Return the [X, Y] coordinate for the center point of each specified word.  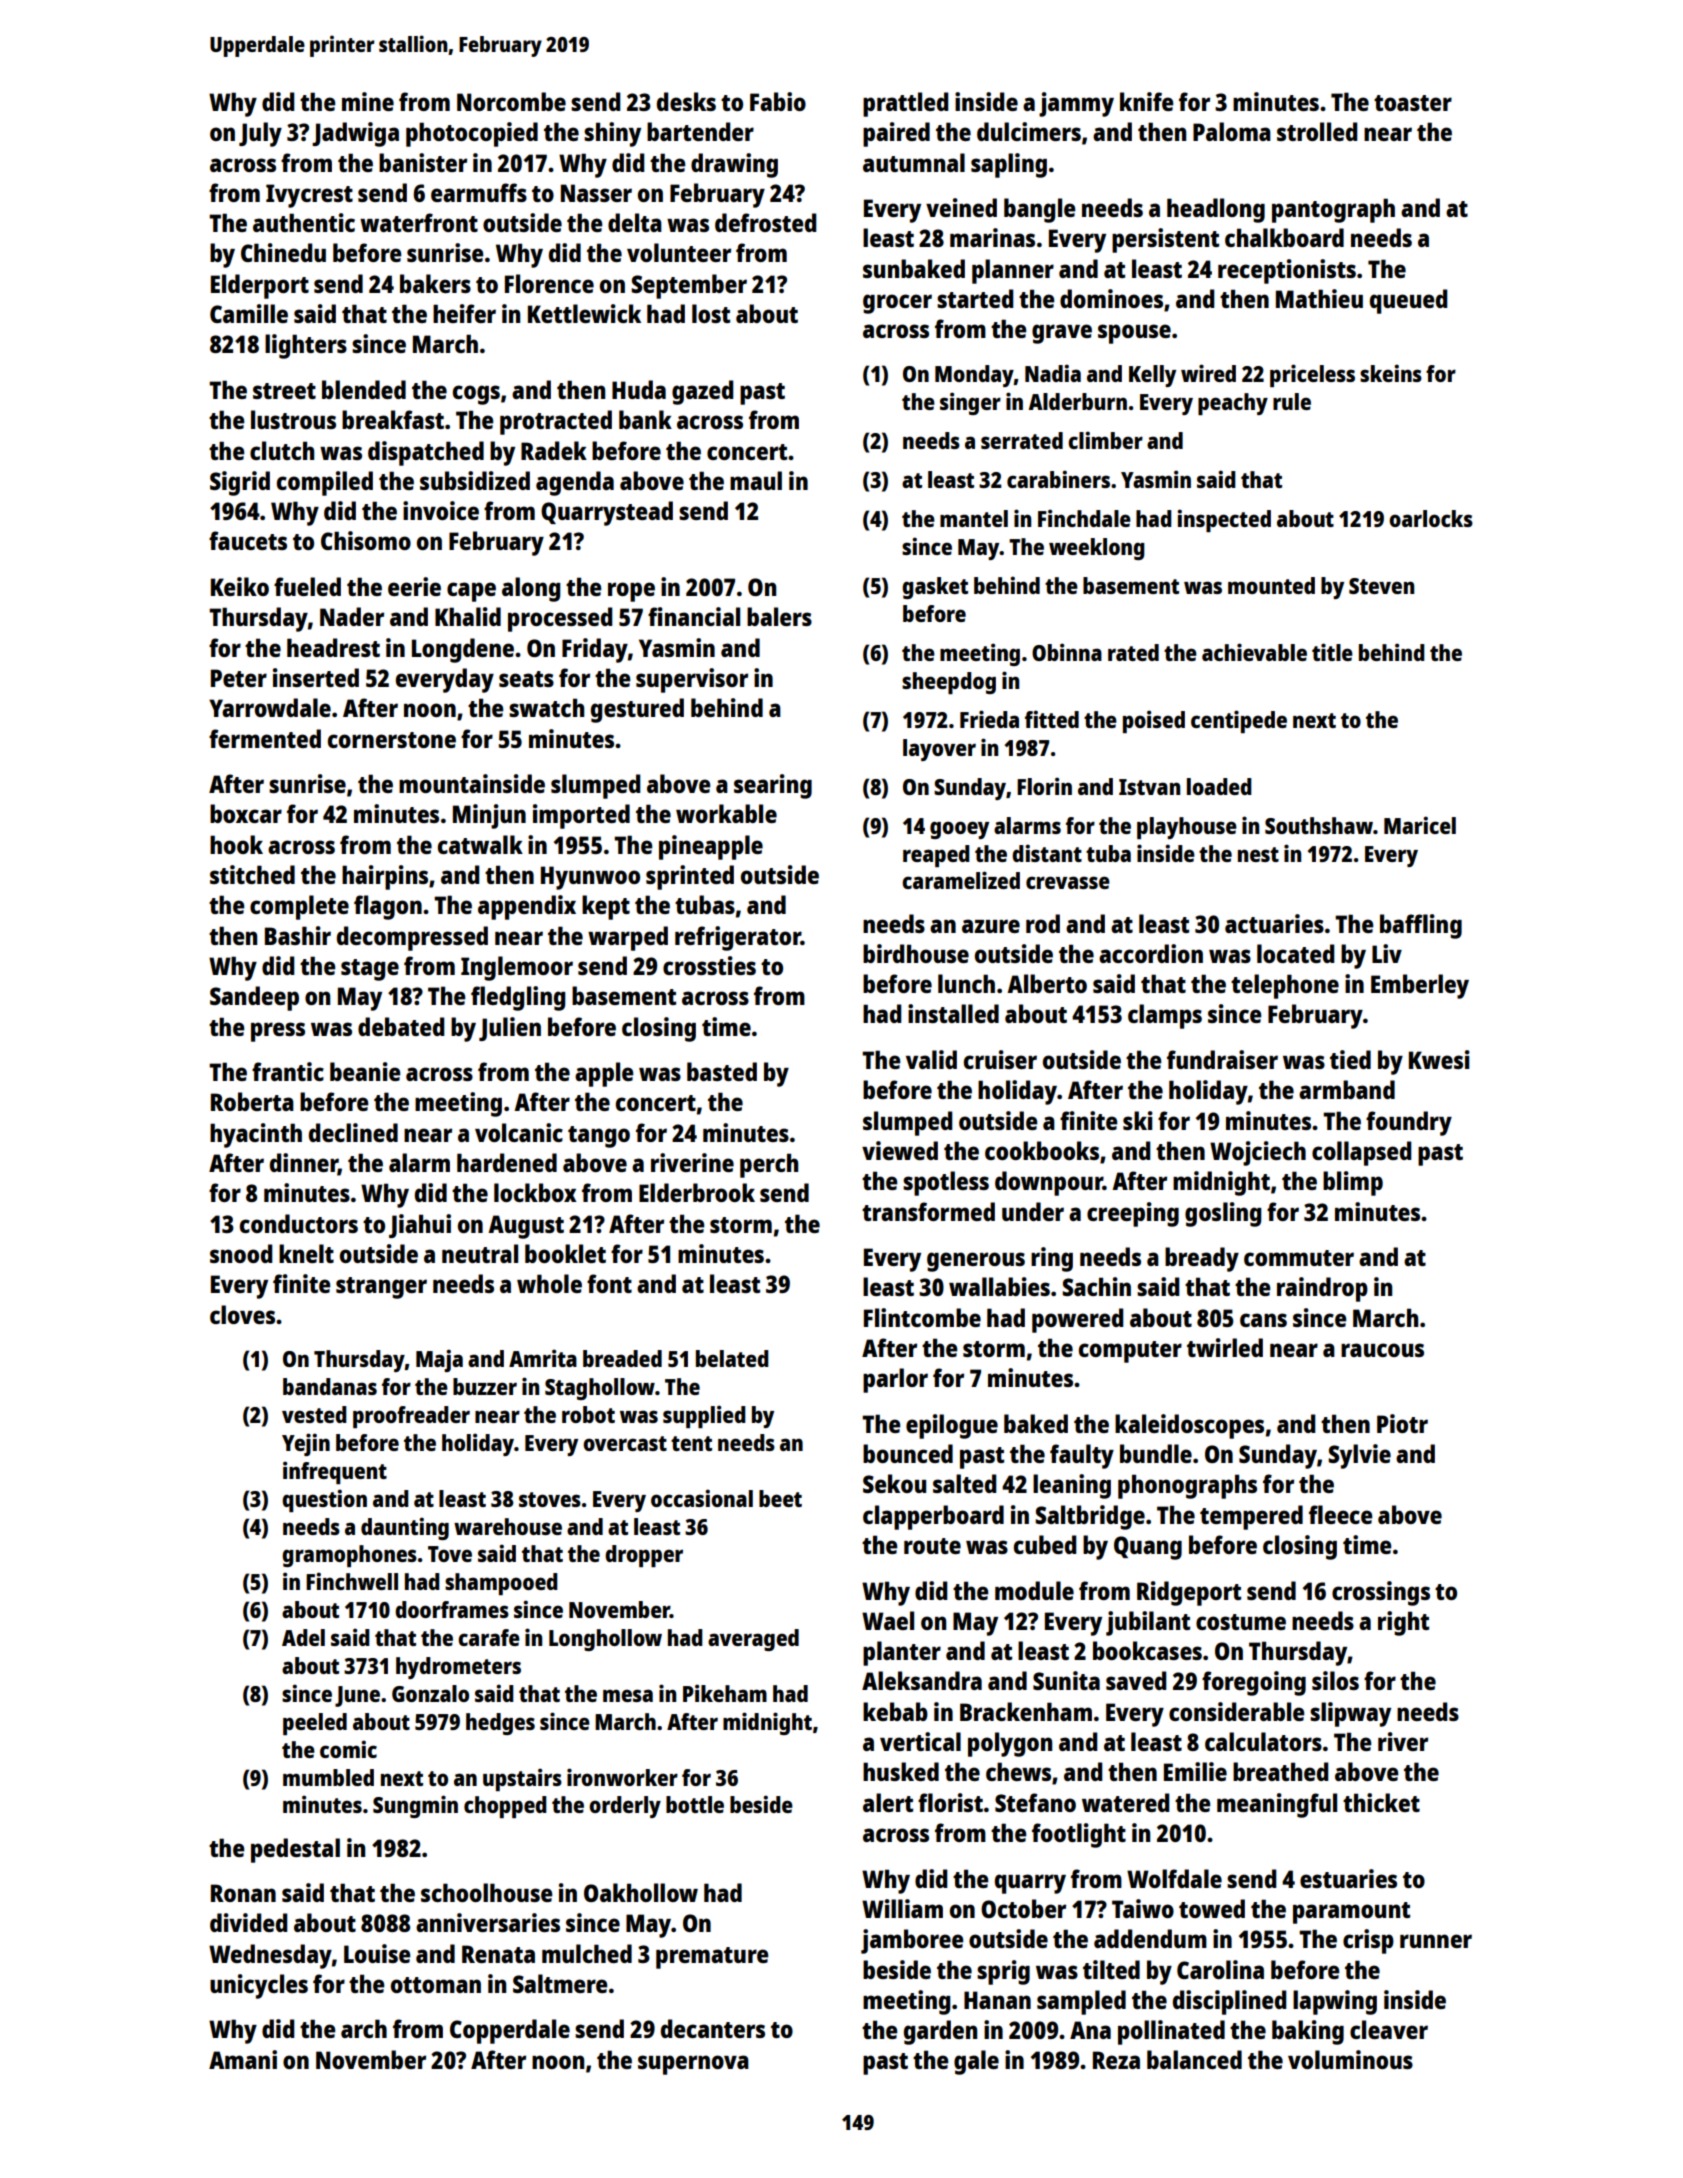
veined [961, 207]
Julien [510, 1029]
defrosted [765, 222]
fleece [1340, 1514]
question [324, 1500]
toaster [1413, 103]
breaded [622, 1358]
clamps [1165, 1016]
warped [628, 938]
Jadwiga [355, 134]
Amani [243, 2059]
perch [769, 1165]
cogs [476, 395]
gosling [1223, 1214]
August [526, 1227]
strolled [1317, 131]
